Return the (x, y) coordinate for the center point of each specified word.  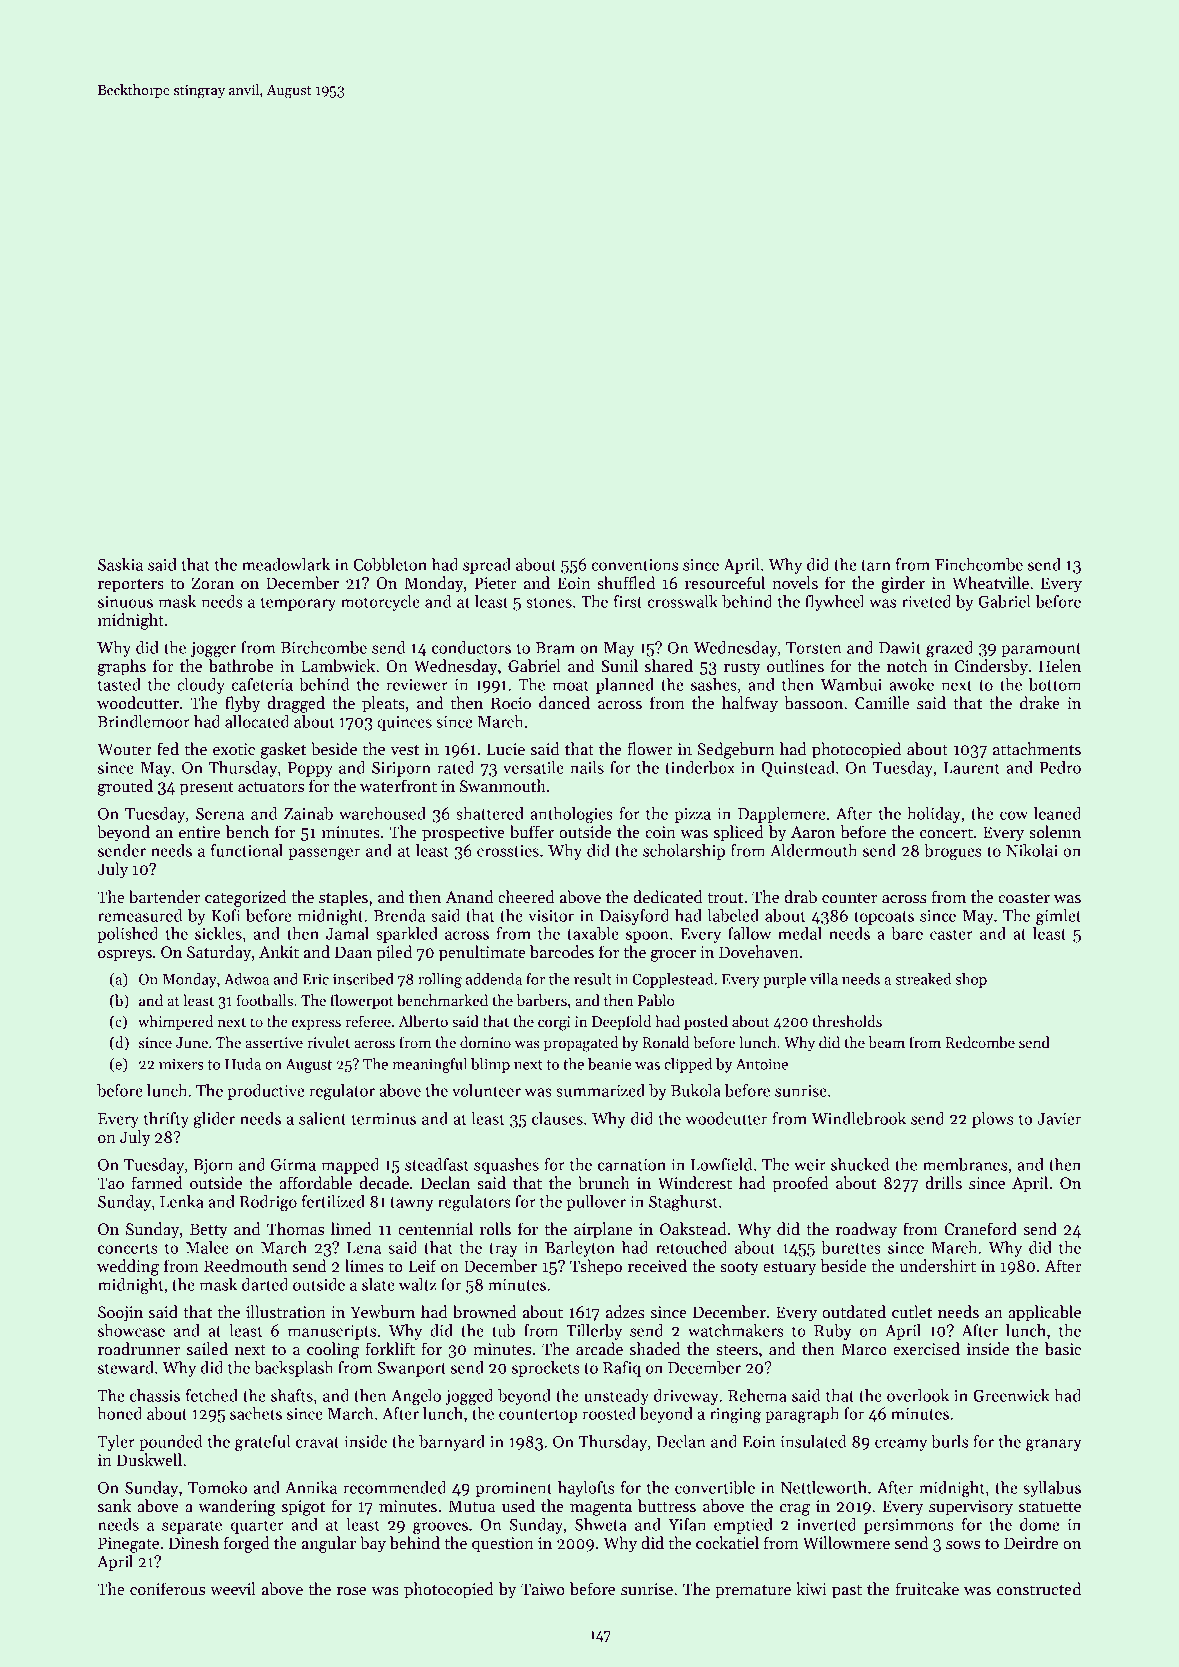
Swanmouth (503, 786)
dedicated (668, 897)
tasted (119, 684)
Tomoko (217, 1487)
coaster (1024, 898)
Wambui (851, 684)
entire (200, 832)
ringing (735, 1416)
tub (503, 1330)
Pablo (656, 1000)
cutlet (912, 1312)
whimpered (175, 1022)
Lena (364, 1248)
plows (993, 1120)
